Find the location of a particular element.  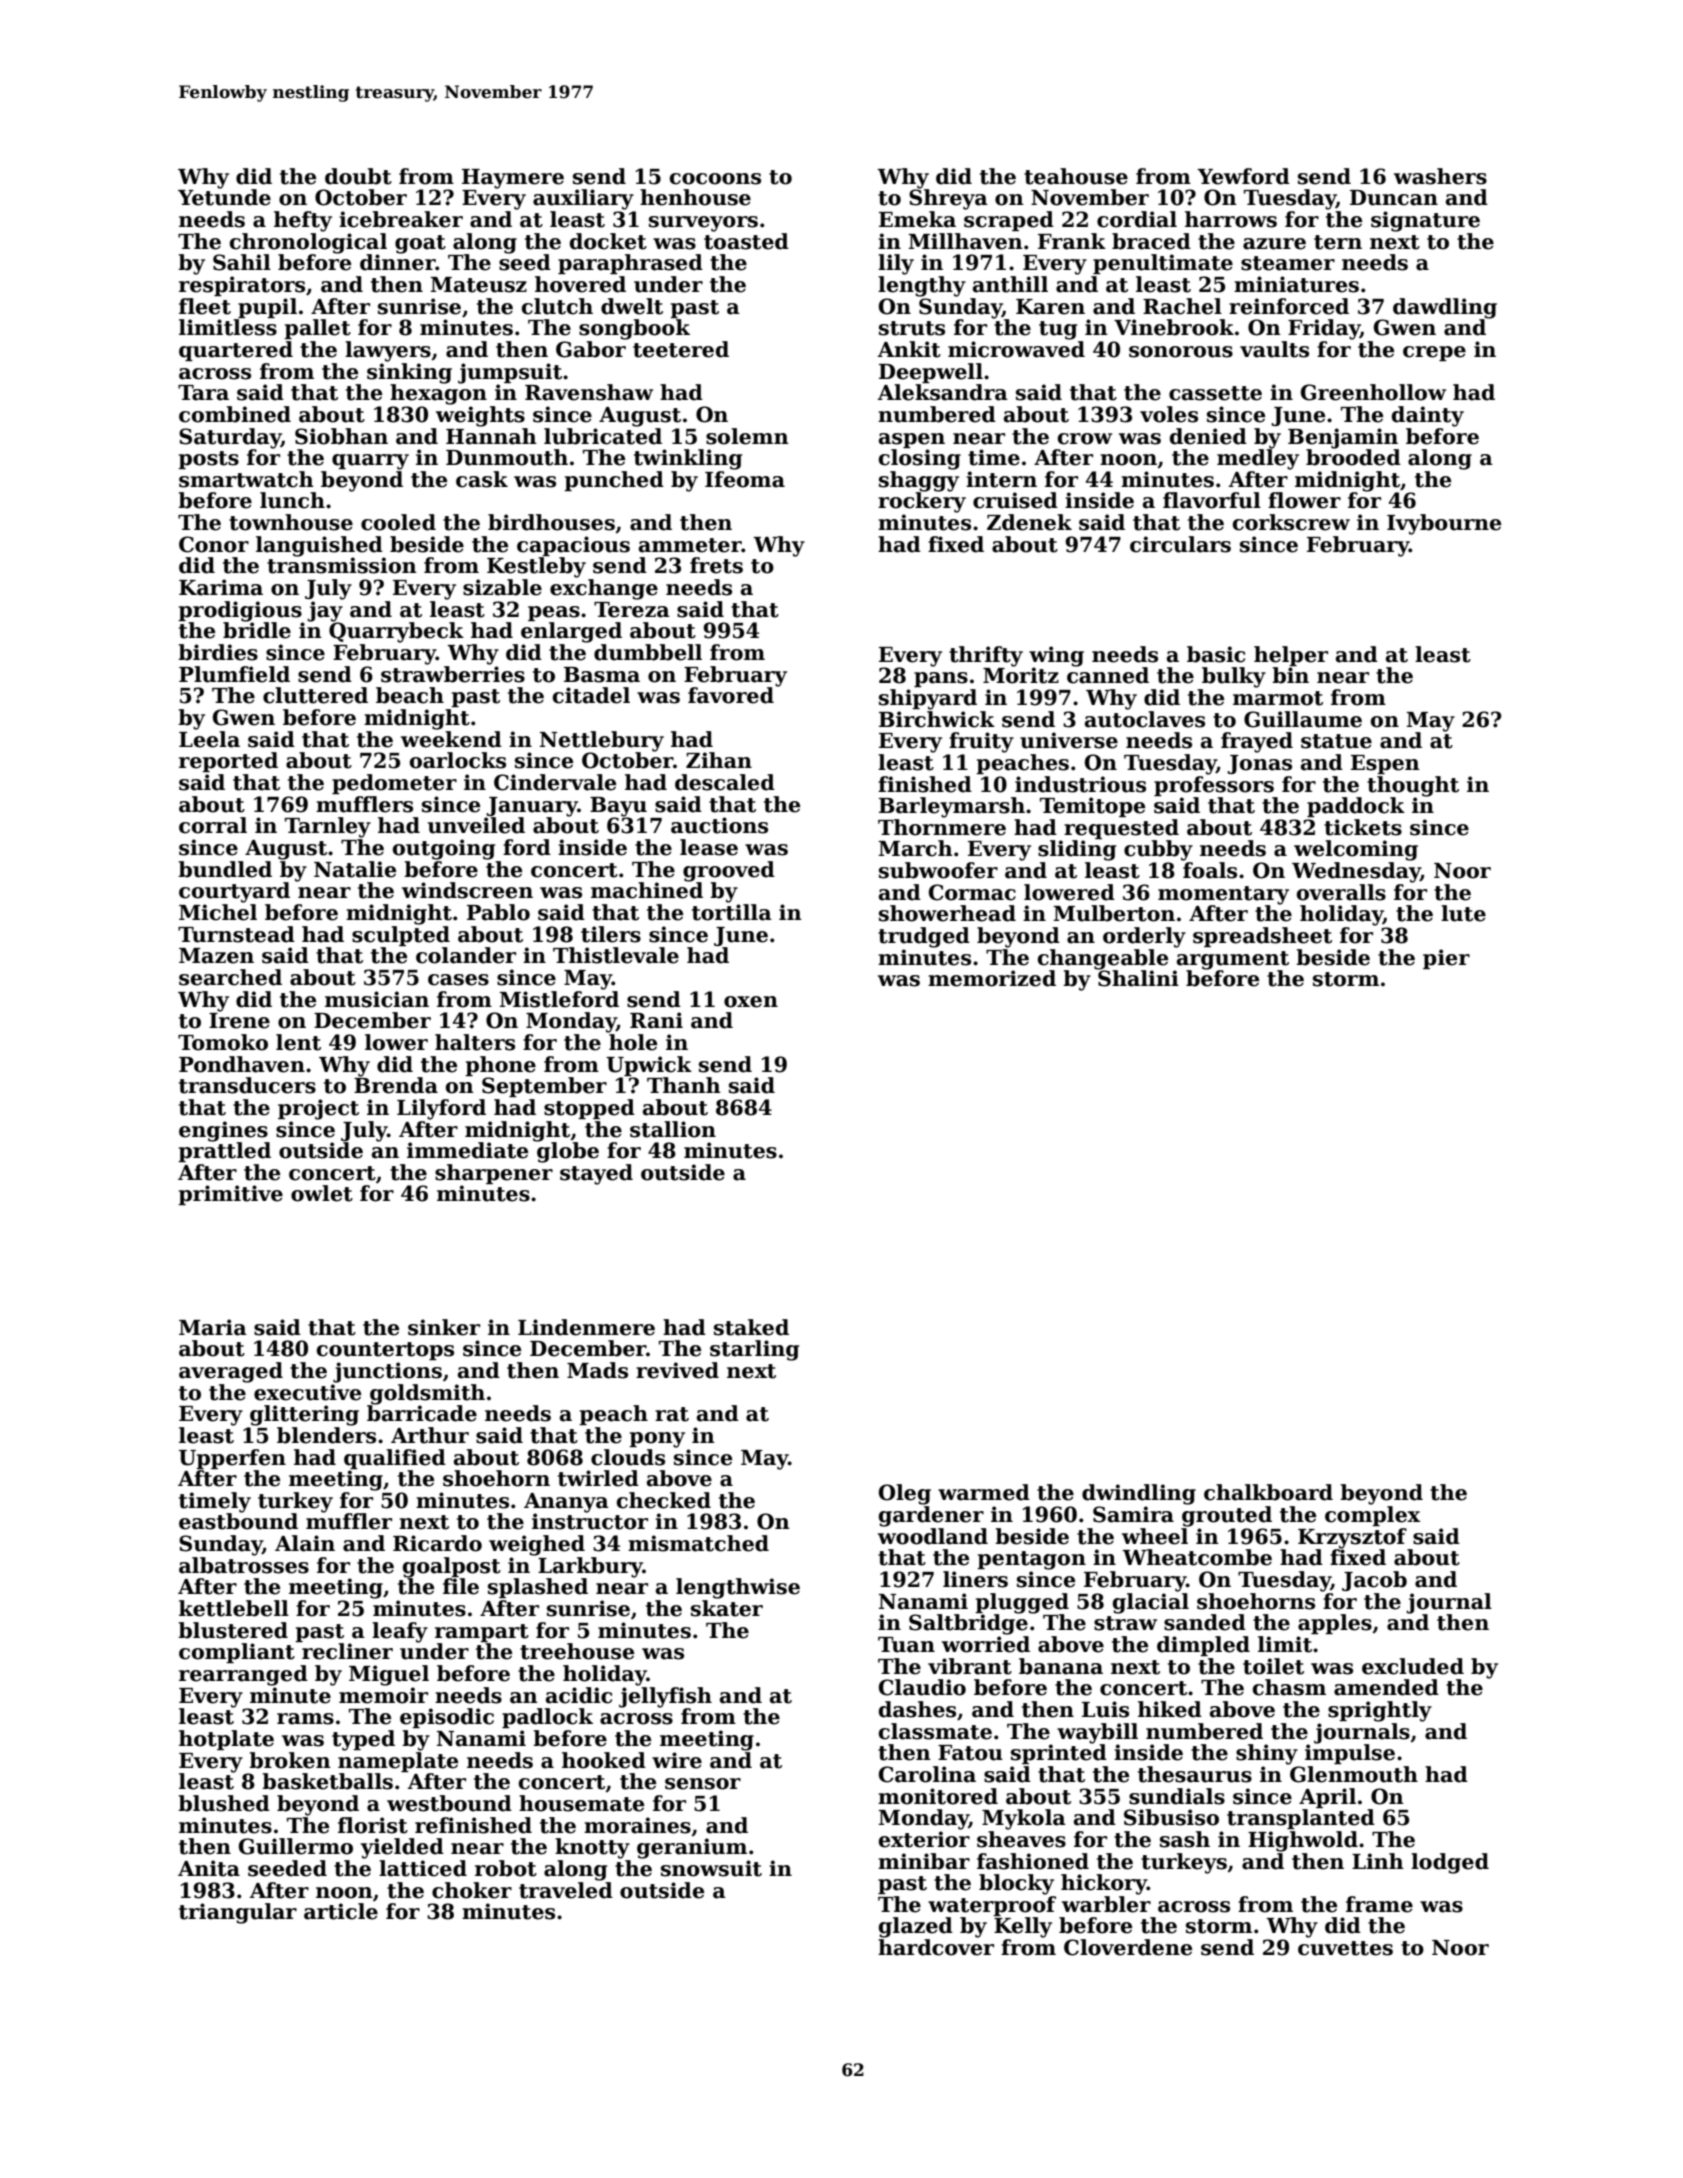

executive is located at coordinates (307, 1392).
